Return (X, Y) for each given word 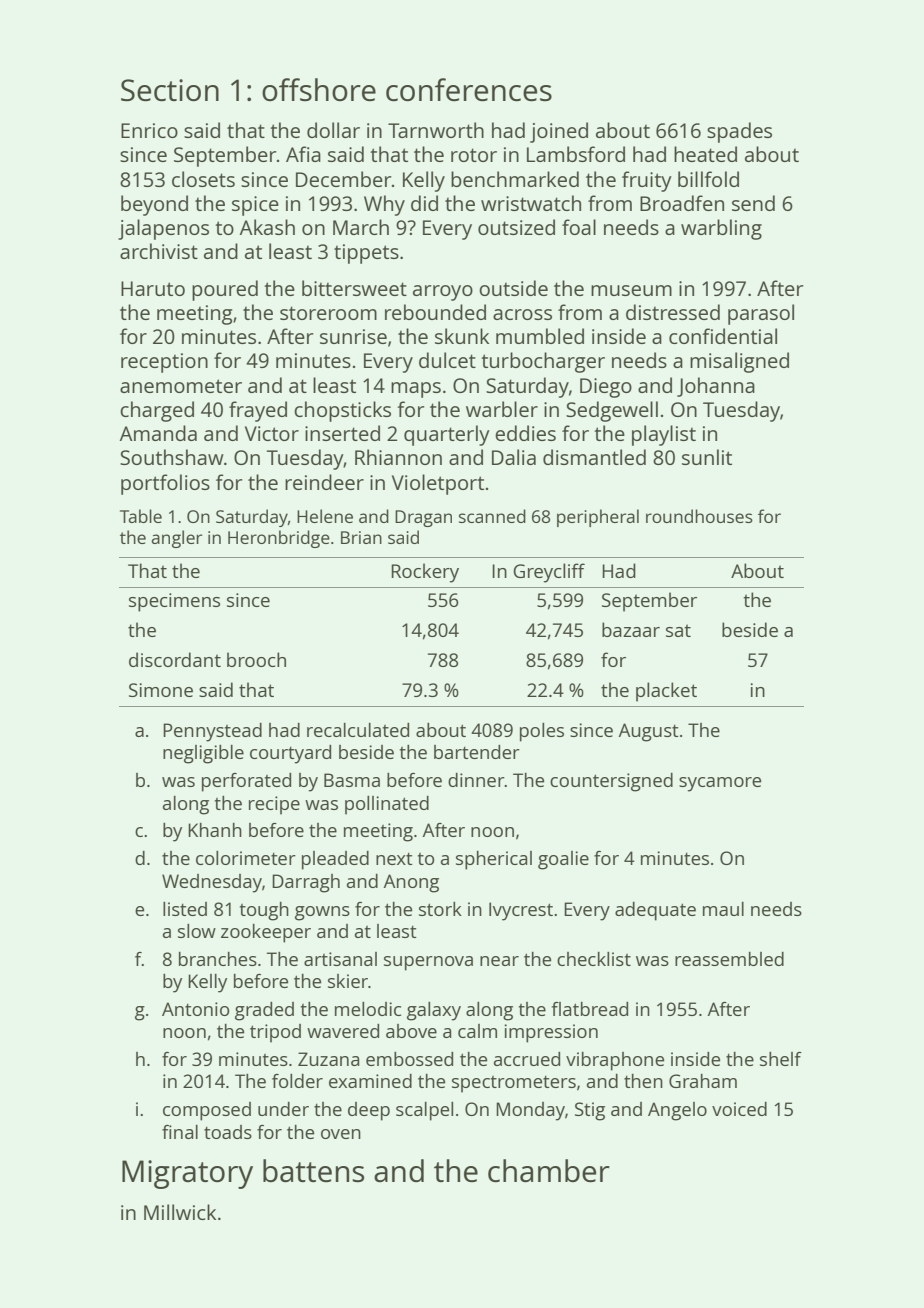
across (522, 314)
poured (225, 290)
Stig (590, 1111)
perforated (246, 782)
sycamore (720, 784)
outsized (516, 227)
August (649, 732)
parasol (761, 314)
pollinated (387, 805)
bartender (477, 752)
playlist (664, 435)
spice (255, 206)
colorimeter (246, 858)
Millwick (180, 1212)
